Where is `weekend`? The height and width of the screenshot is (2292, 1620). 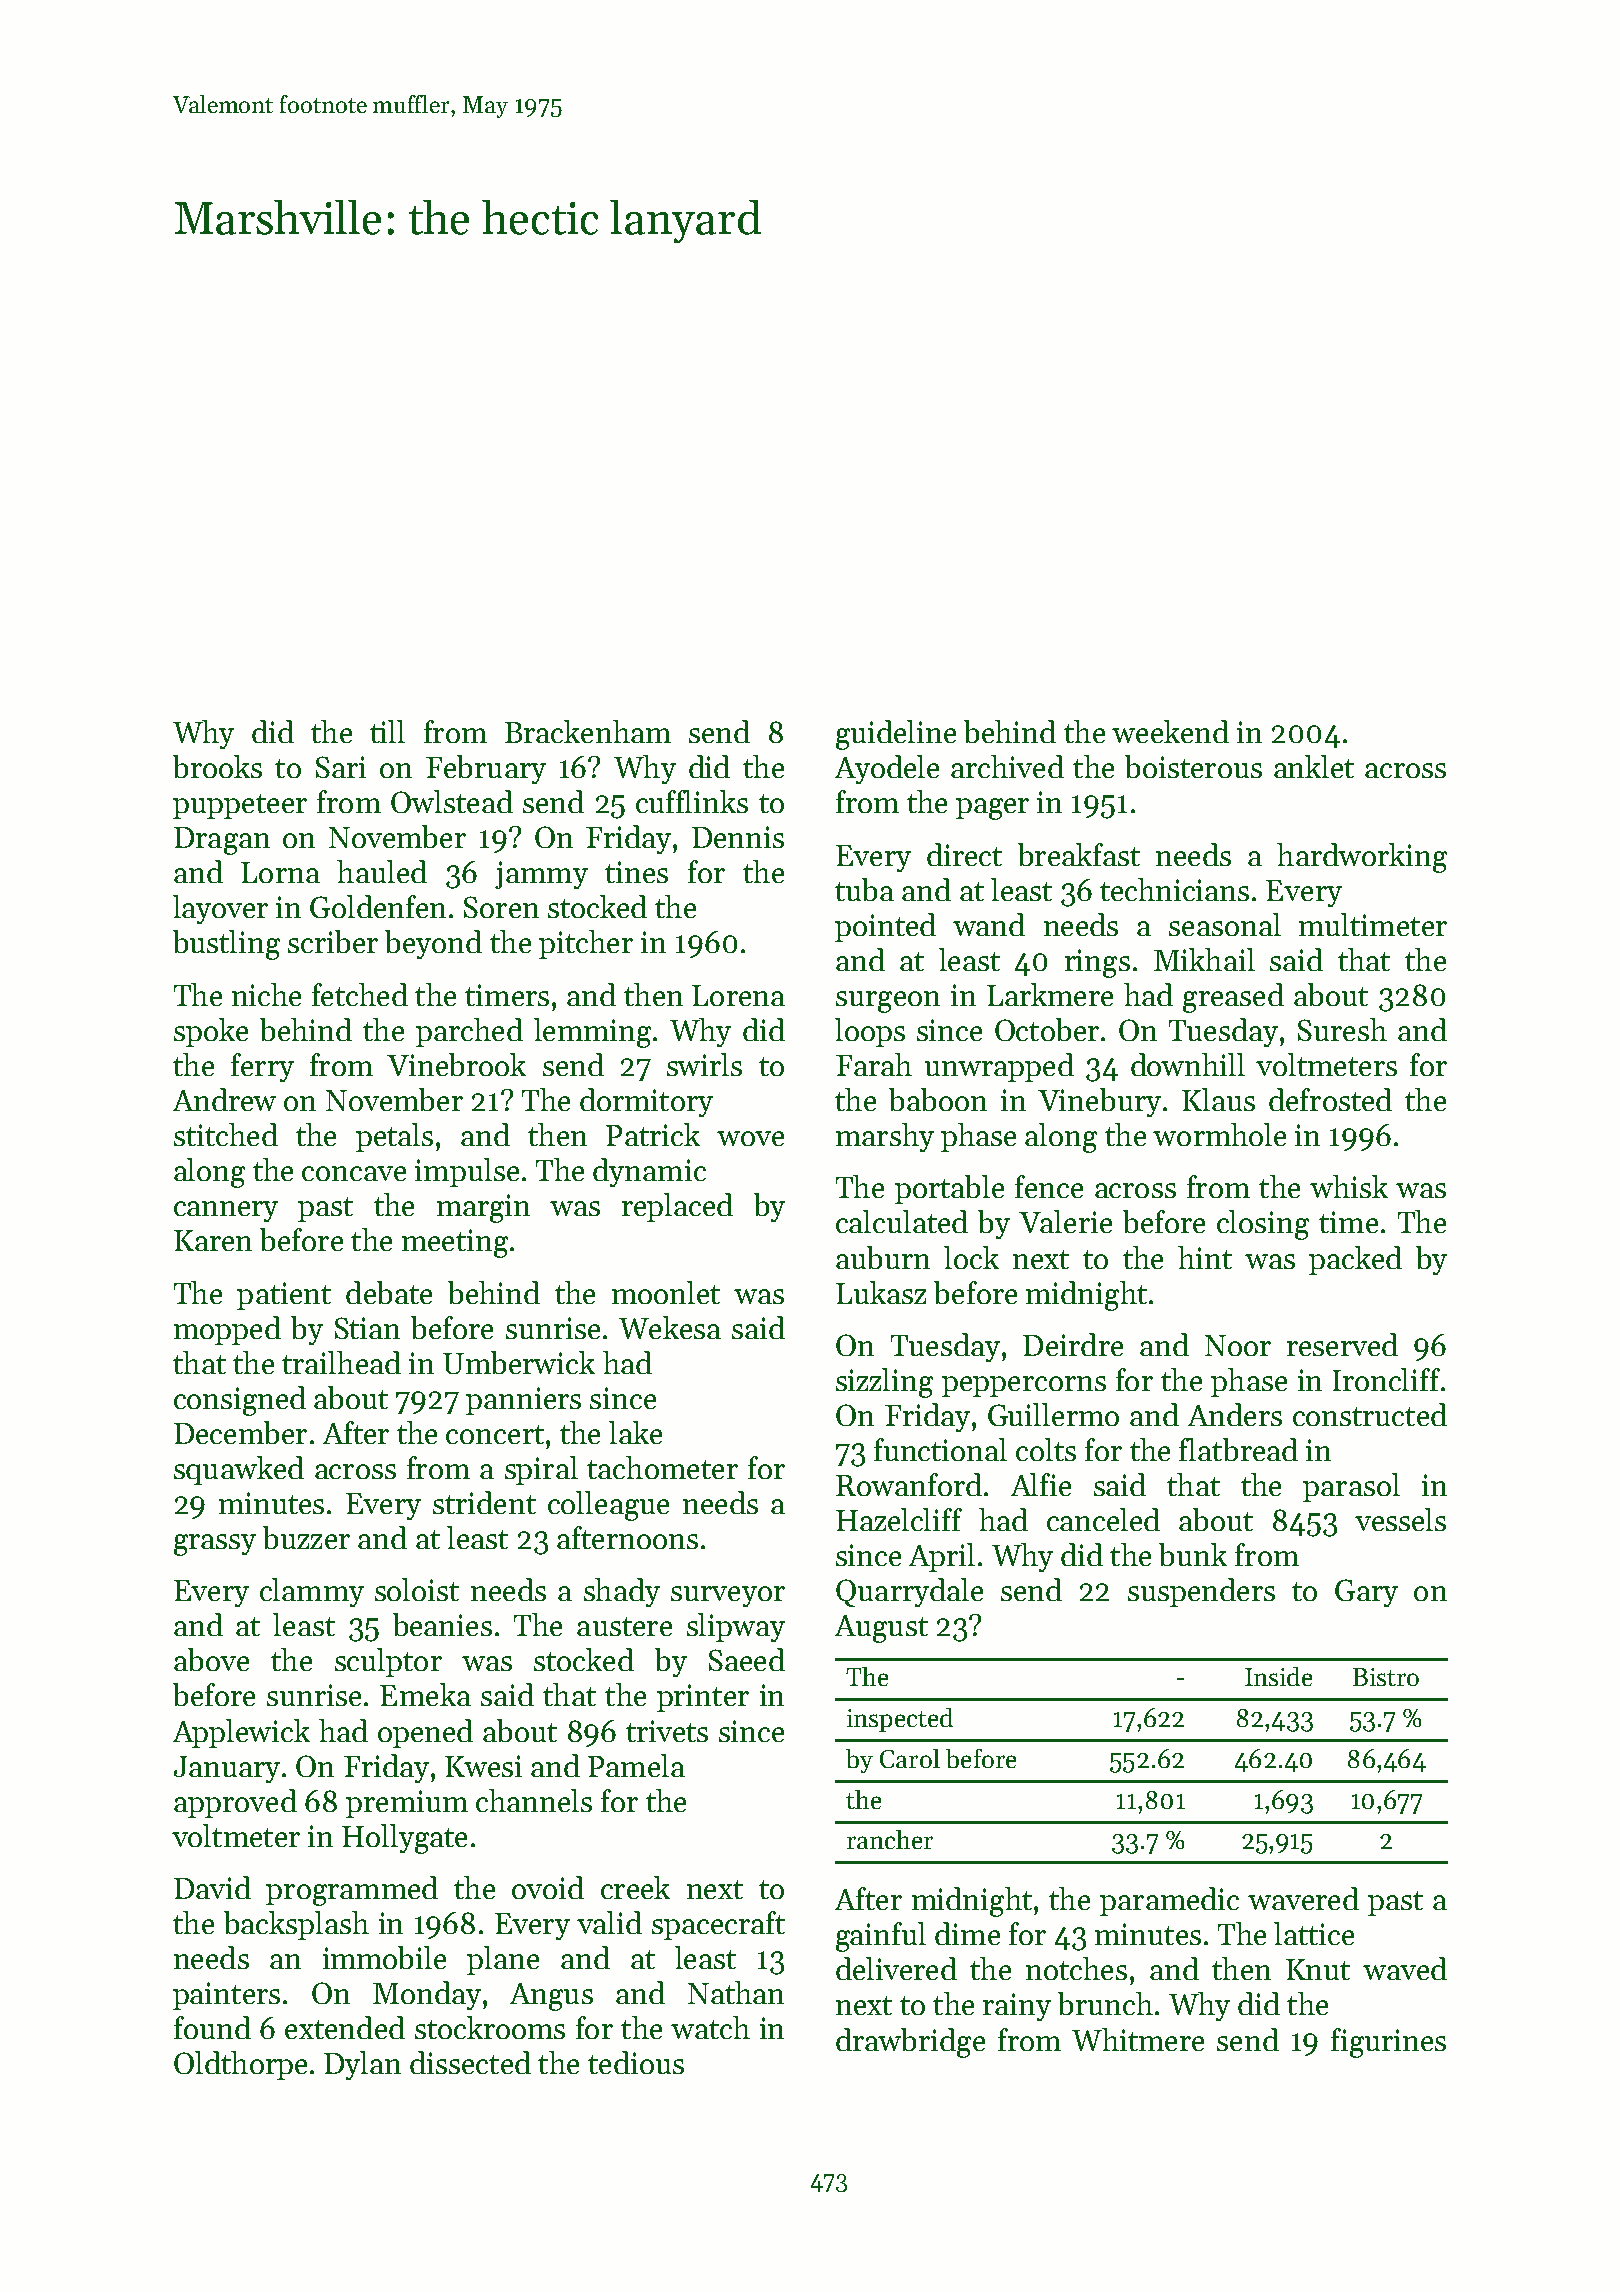 weekend is located at coordinates (1170, 731).
